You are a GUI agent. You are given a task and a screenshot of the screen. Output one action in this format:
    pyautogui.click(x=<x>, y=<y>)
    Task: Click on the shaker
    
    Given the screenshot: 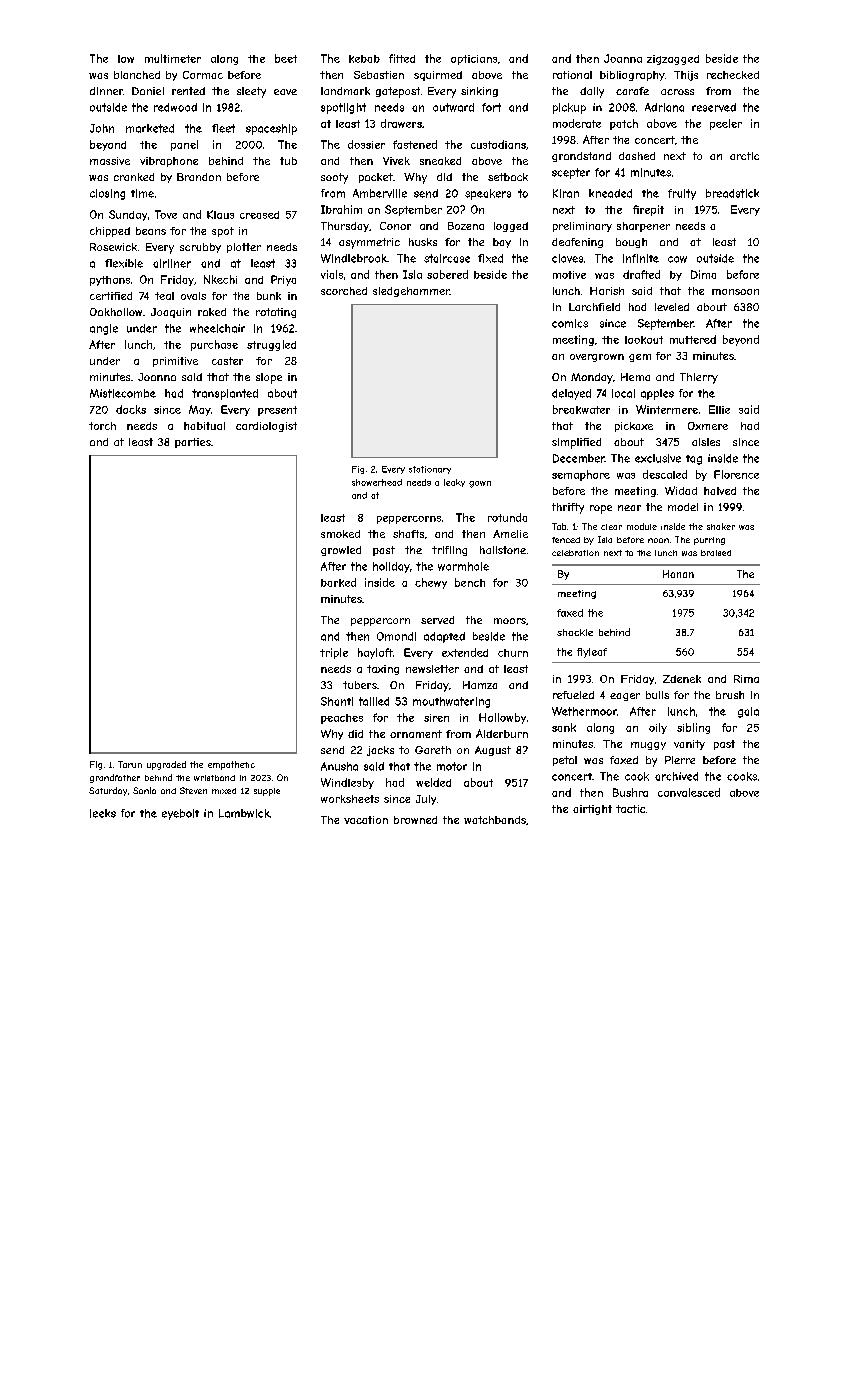 What is the action you would take?
    pyautogui.click(x=721, y=526)
